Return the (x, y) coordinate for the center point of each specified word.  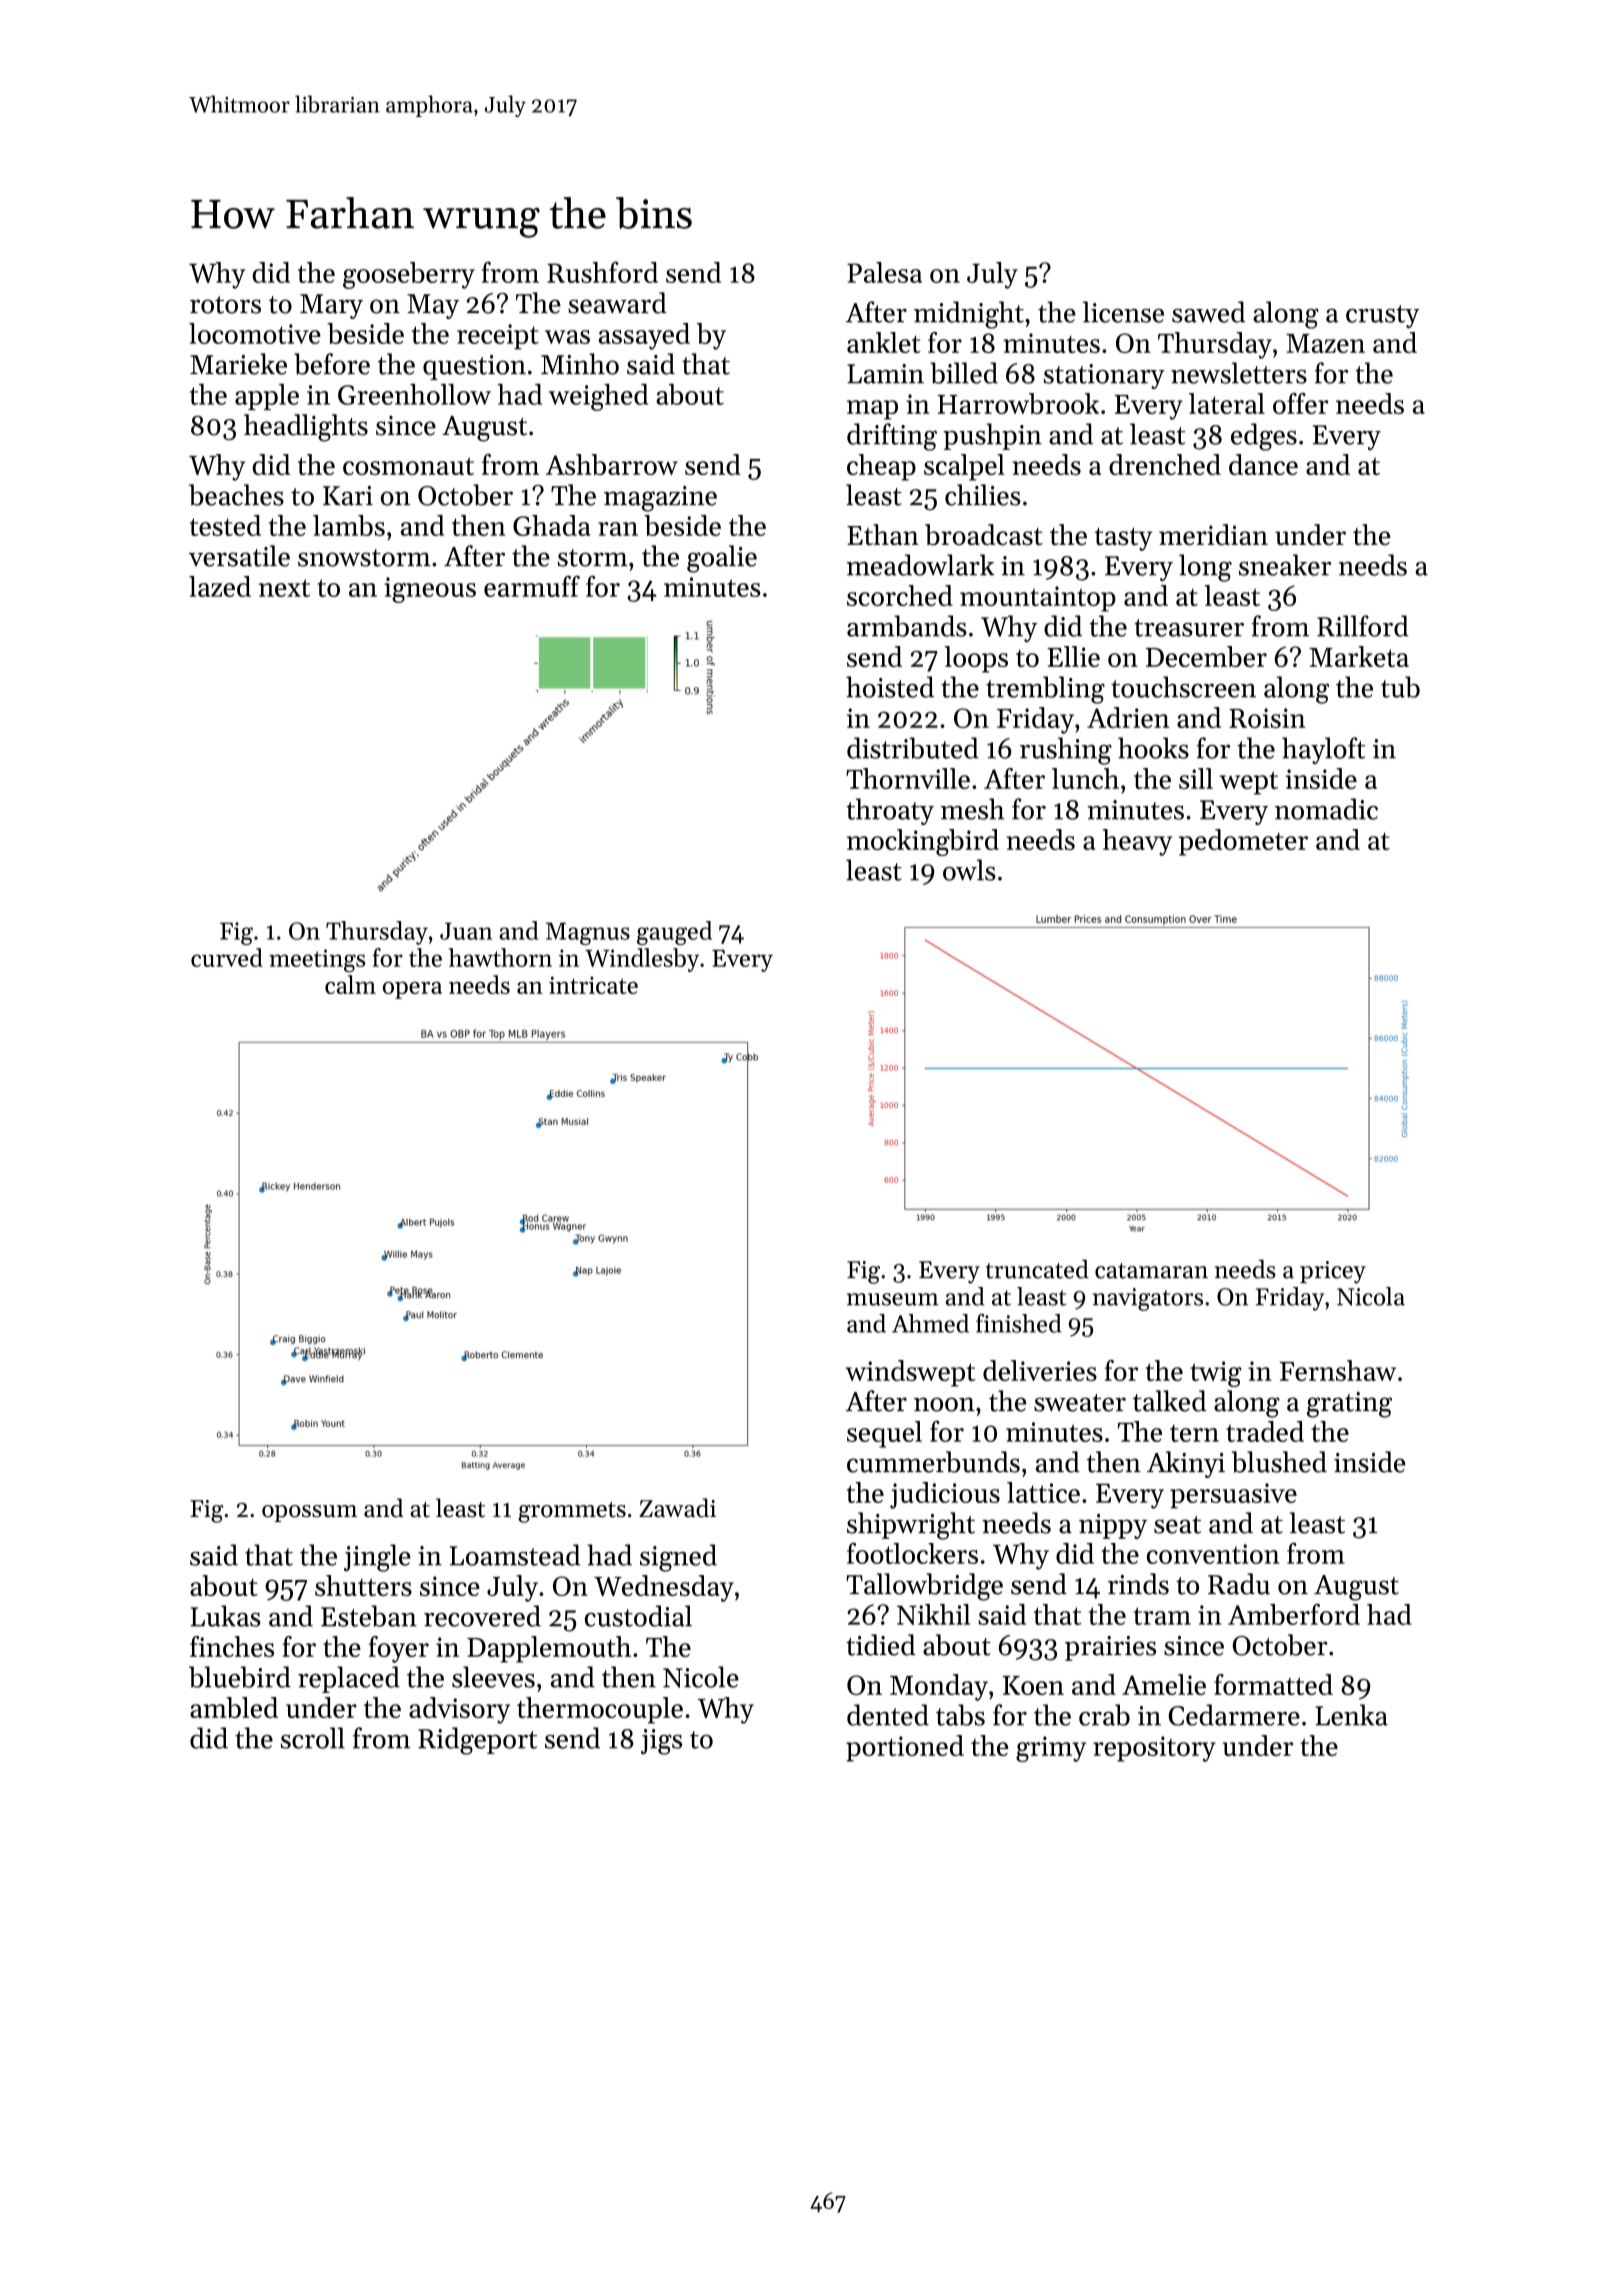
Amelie (1164, 1684)
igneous (430, 590)
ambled (234, 1707)
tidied (880, 1645)
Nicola (1371, 1296)
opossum (309, 1513)
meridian (1213, 534)
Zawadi (677, 1508)
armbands (907, 626)
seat (1177, 1525)
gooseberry (409, 275)
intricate (593, 985)
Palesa (884, 272)
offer (1300, 403)
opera (412, 990)
